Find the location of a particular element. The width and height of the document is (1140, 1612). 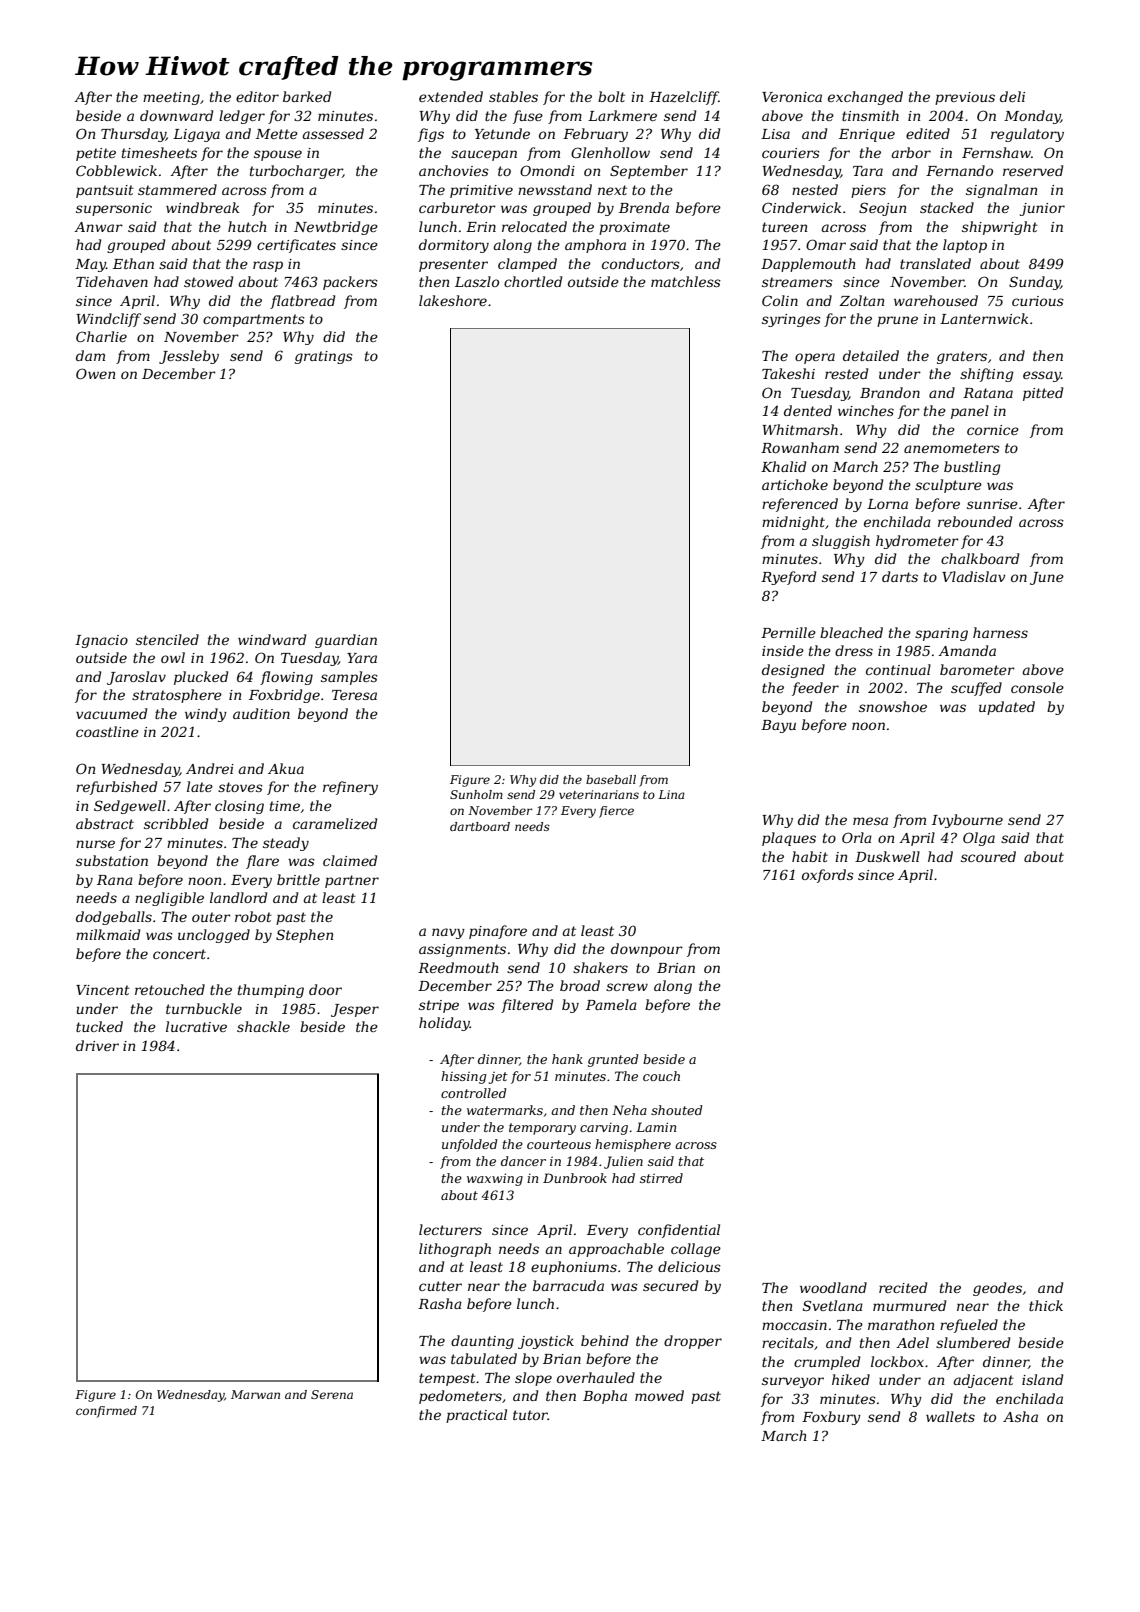

feeder is located at coordinates (815, 689).
